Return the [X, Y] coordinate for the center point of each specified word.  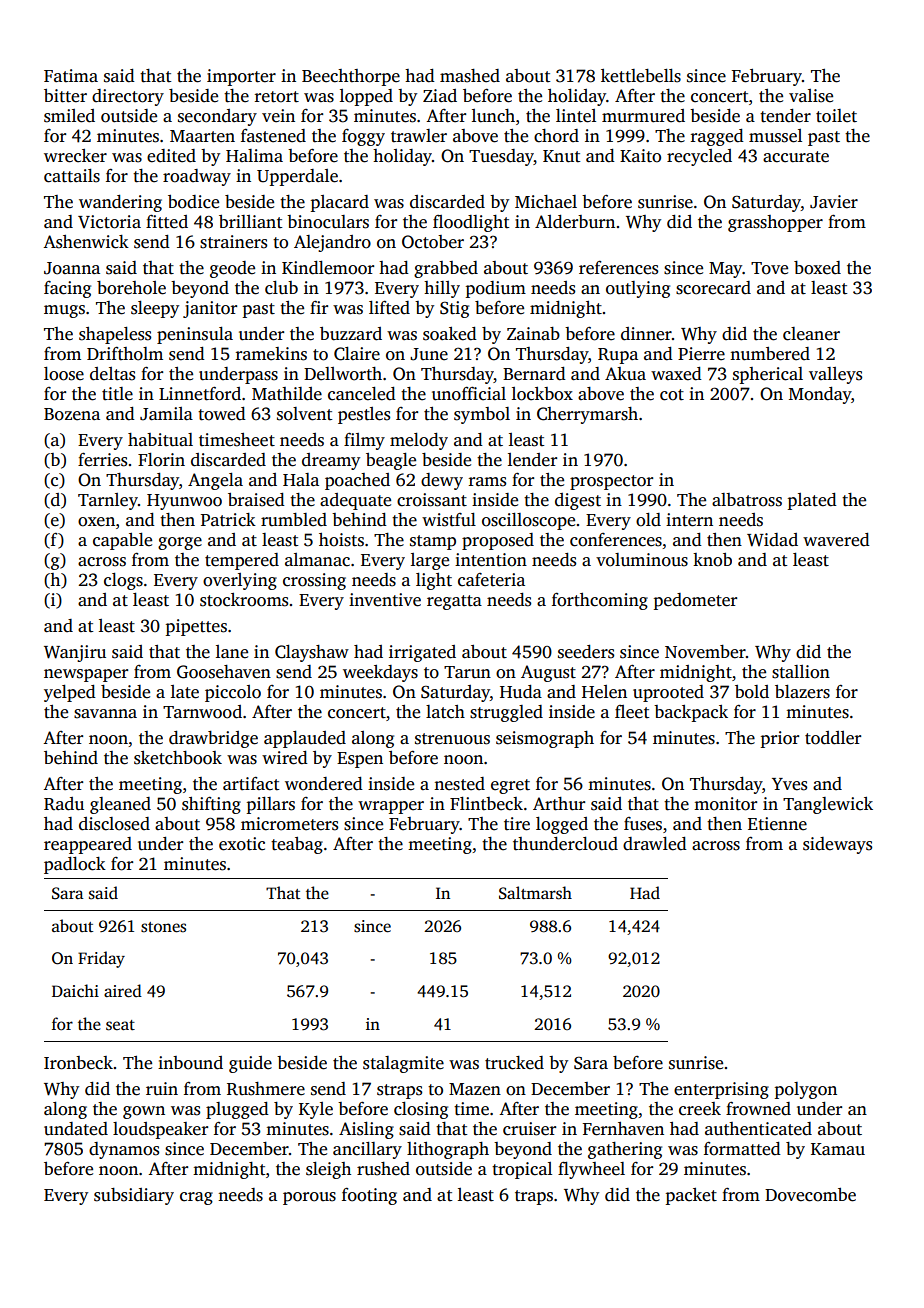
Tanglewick [828, 805]
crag [196, 1198]
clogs [123, 581]
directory [128, 97]
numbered [770, 354]
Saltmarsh [535, 893]
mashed [470, 76]
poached [357, 481]
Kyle [316, 1110]
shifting [211, 805]
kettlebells [641, 76]
